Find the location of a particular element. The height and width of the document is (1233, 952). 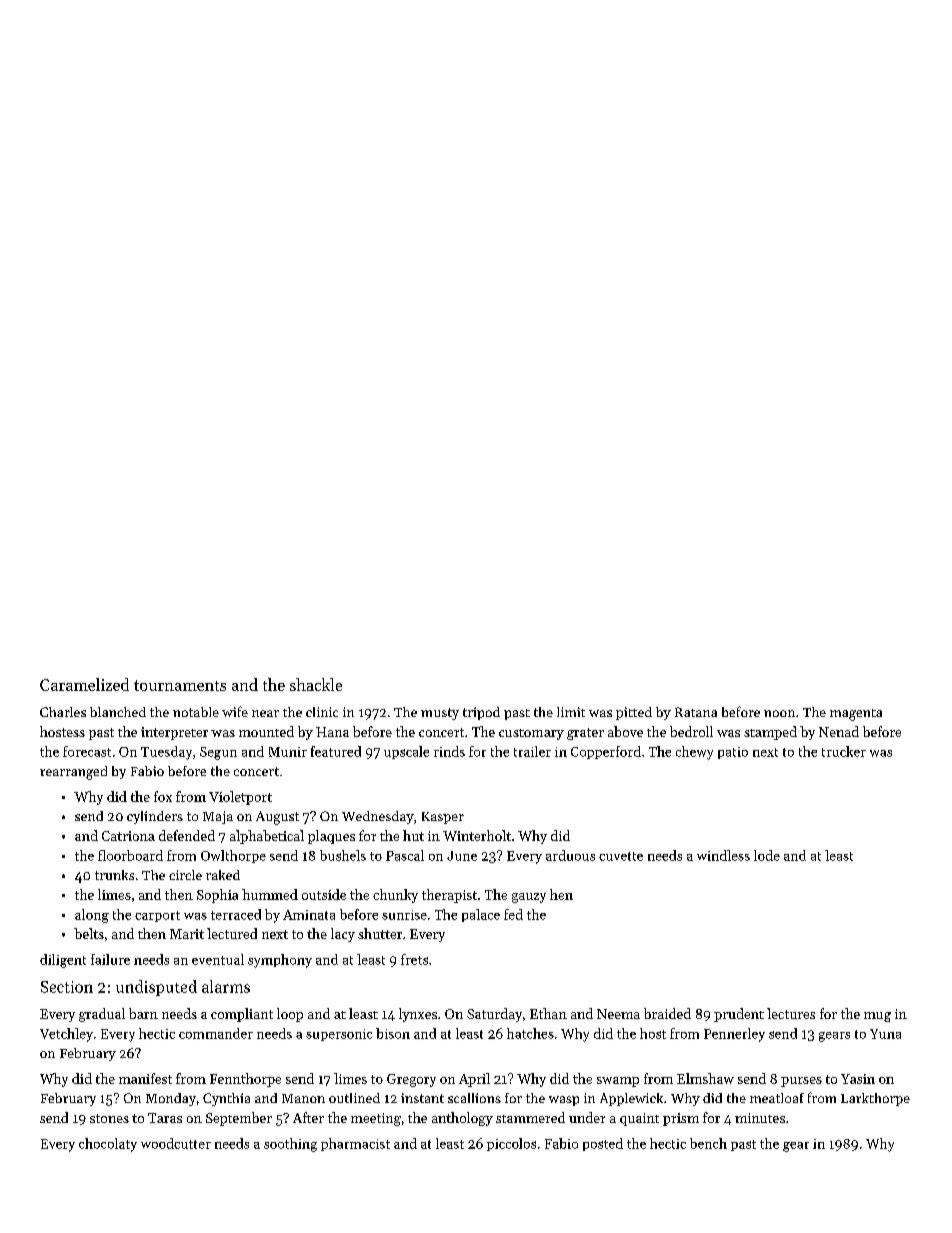

soothing is located at coordinates (290, 1145).
